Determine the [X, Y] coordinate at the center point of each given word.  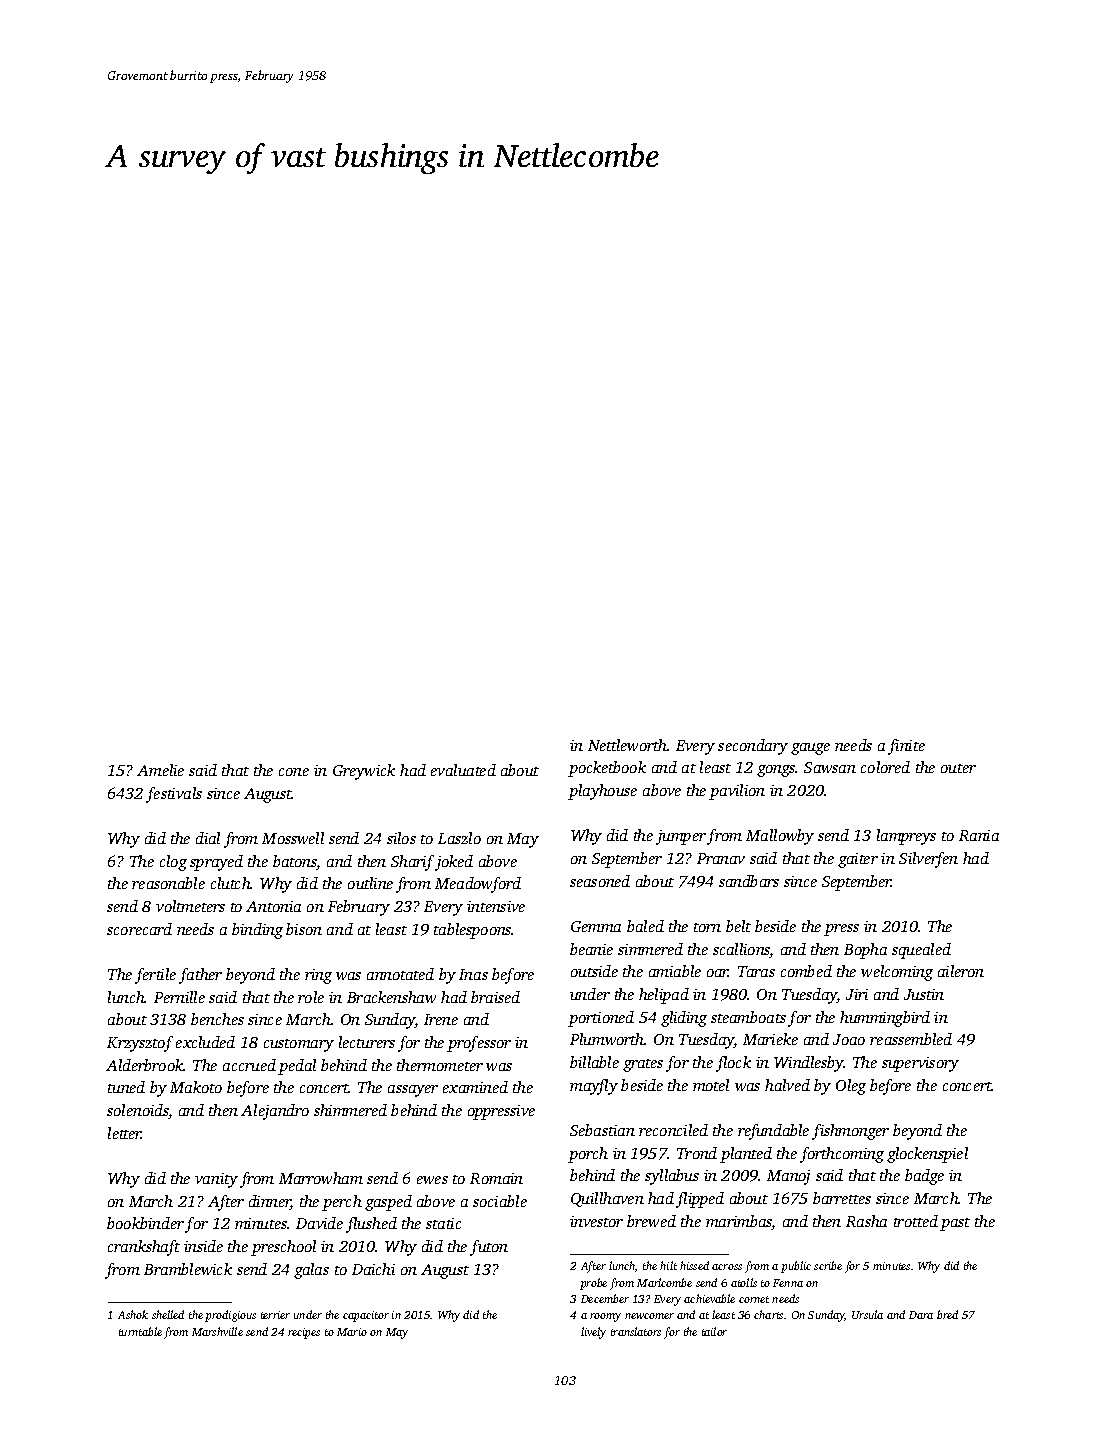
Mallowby [780, 837]
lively [593, 1333]
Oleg [851, 1087]
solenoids [138, 1111]
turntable [140, 1331]
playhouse [602, 792]
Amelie [160, 770]
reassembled [911, 1039]
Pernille [179, 997]
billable [594, 1062]
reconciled [673, 1130]
